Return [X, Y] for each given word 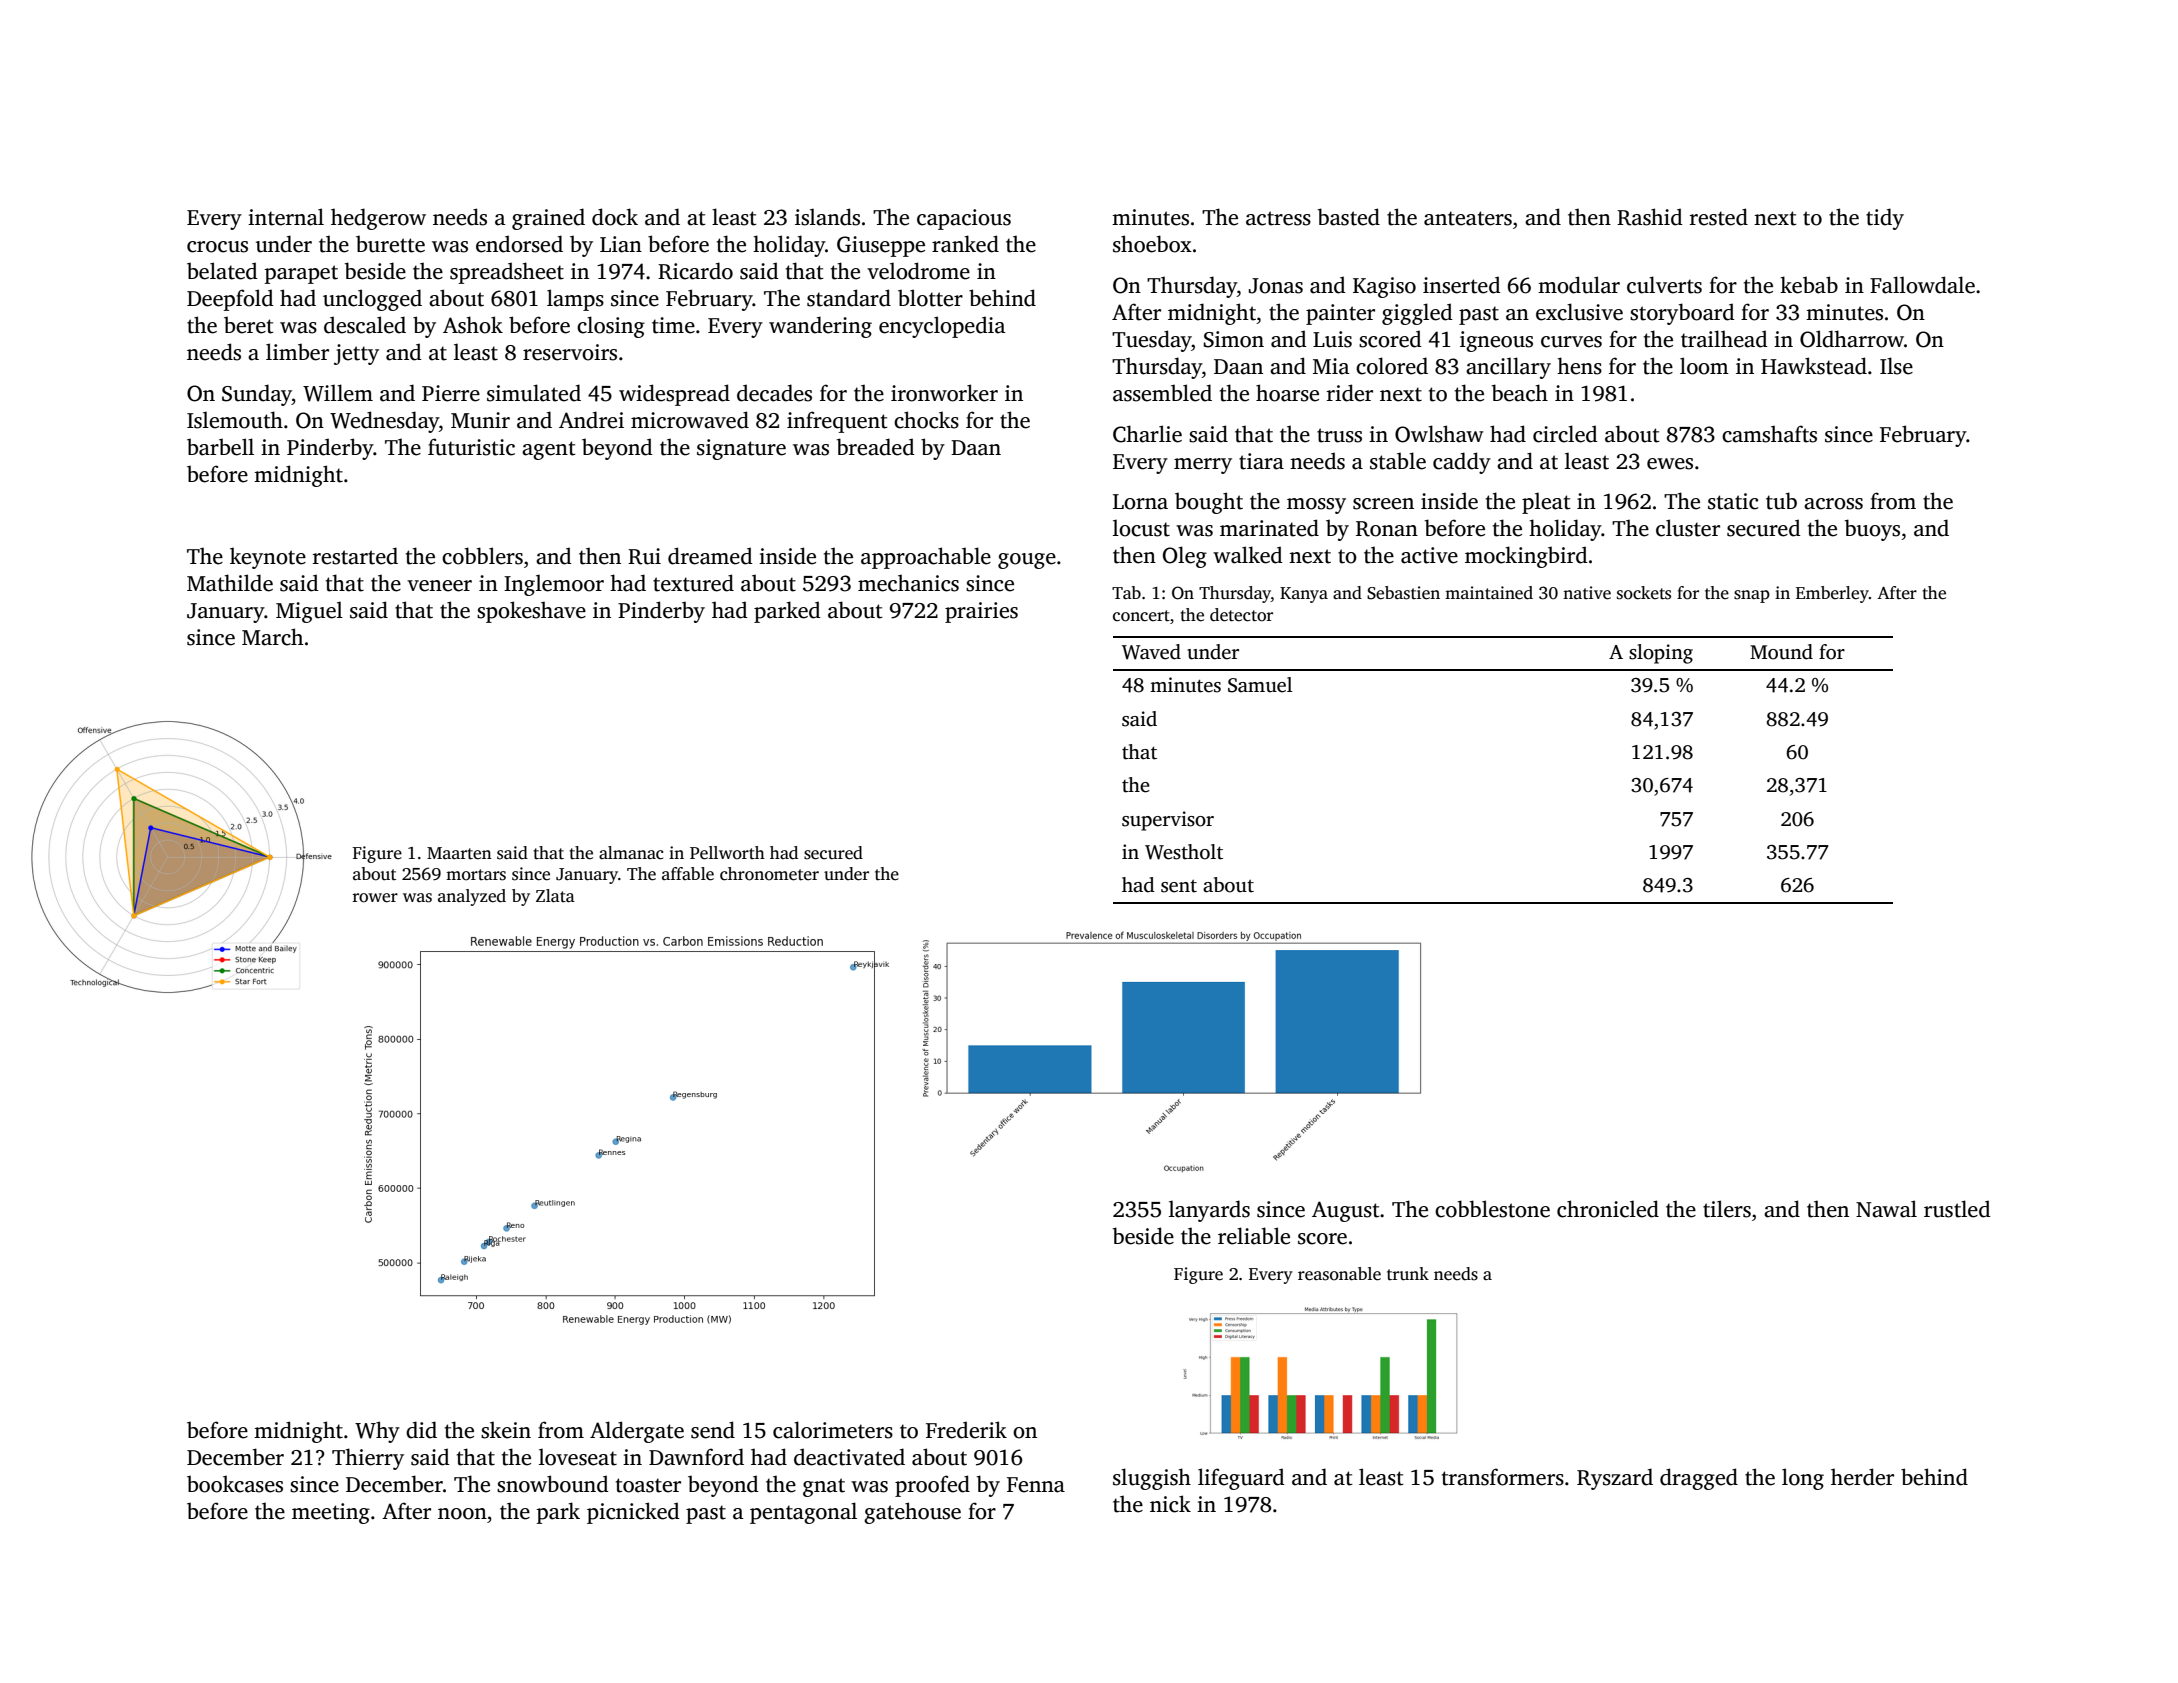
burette [390, 244]
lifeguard [1241, 1479]
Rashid [1650, 217]
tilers [1727, 1209]
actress [1278, 218]
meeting [331, 1513]
